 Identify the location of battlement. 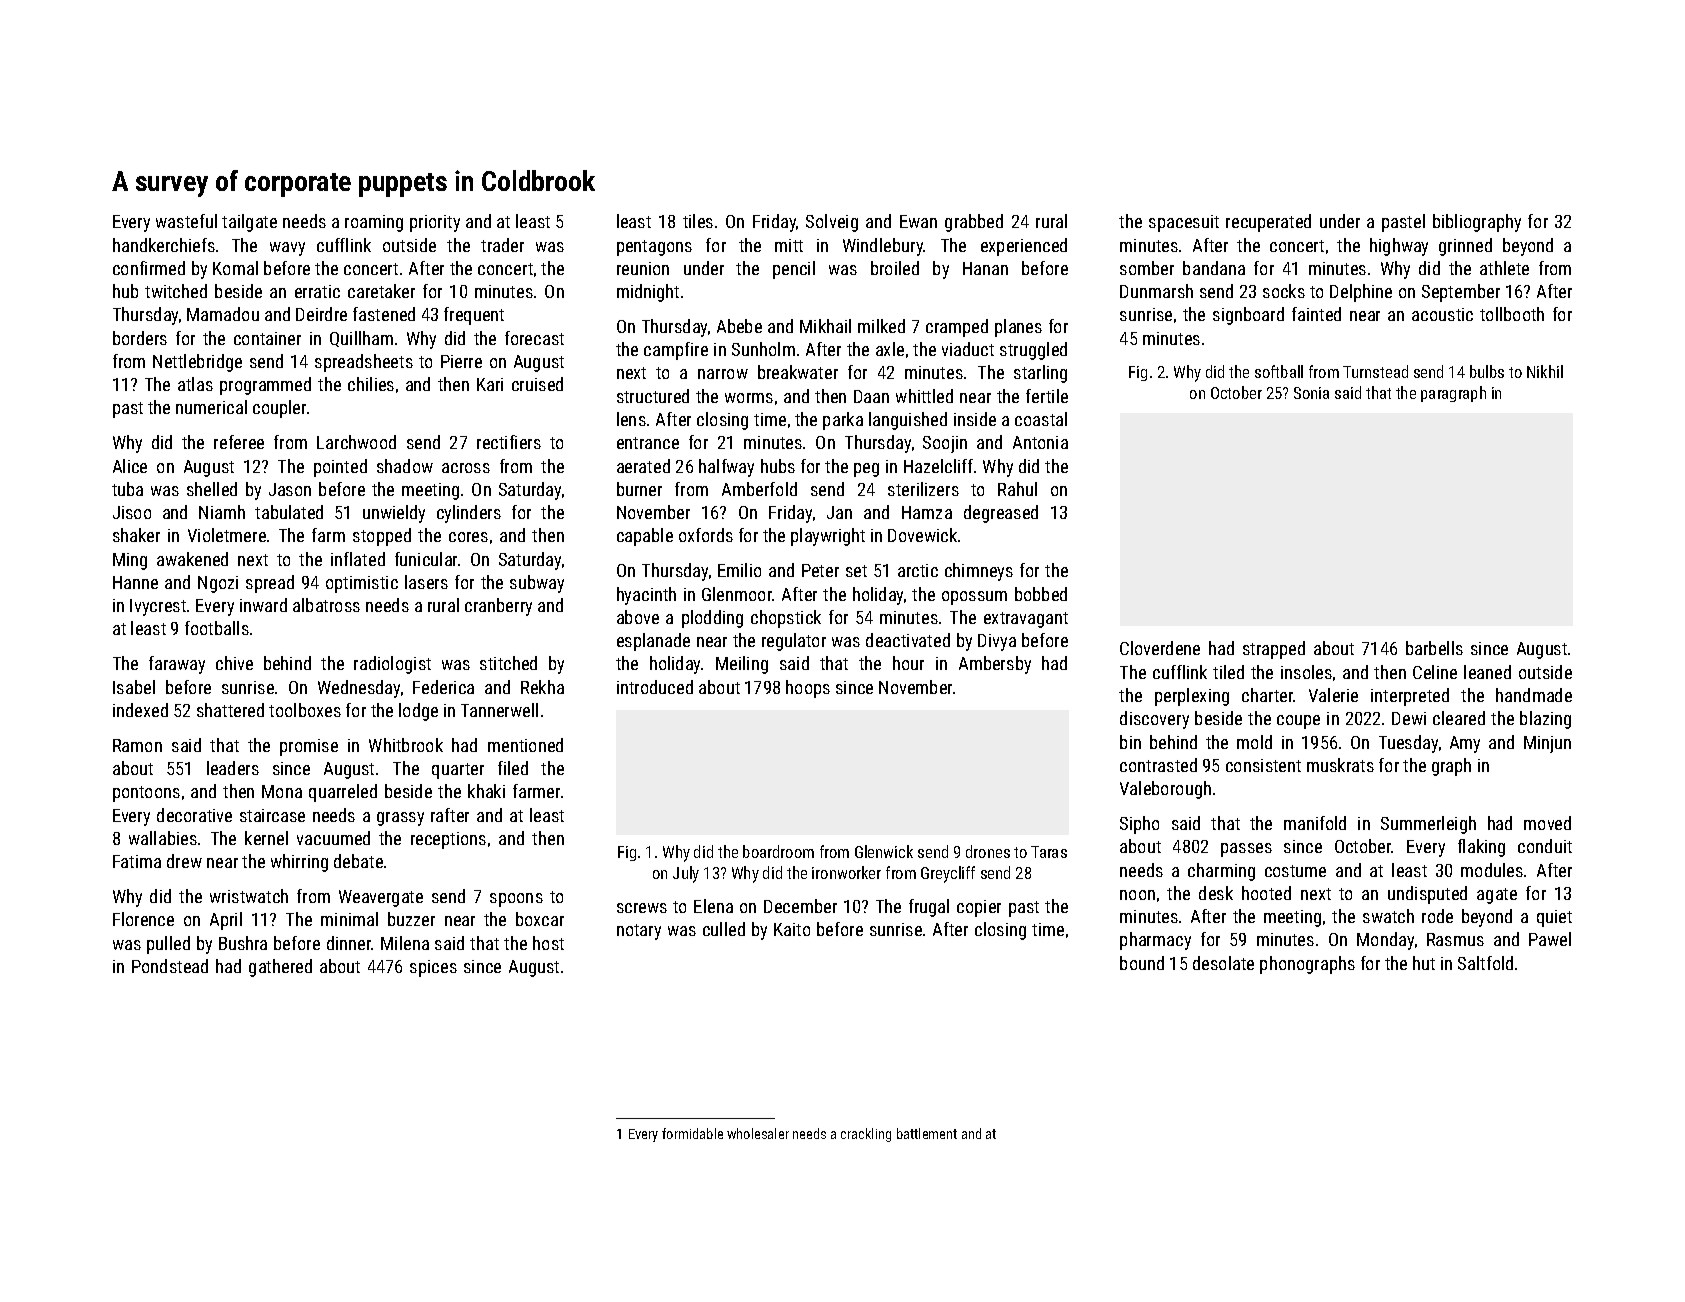
(927, 1133).
